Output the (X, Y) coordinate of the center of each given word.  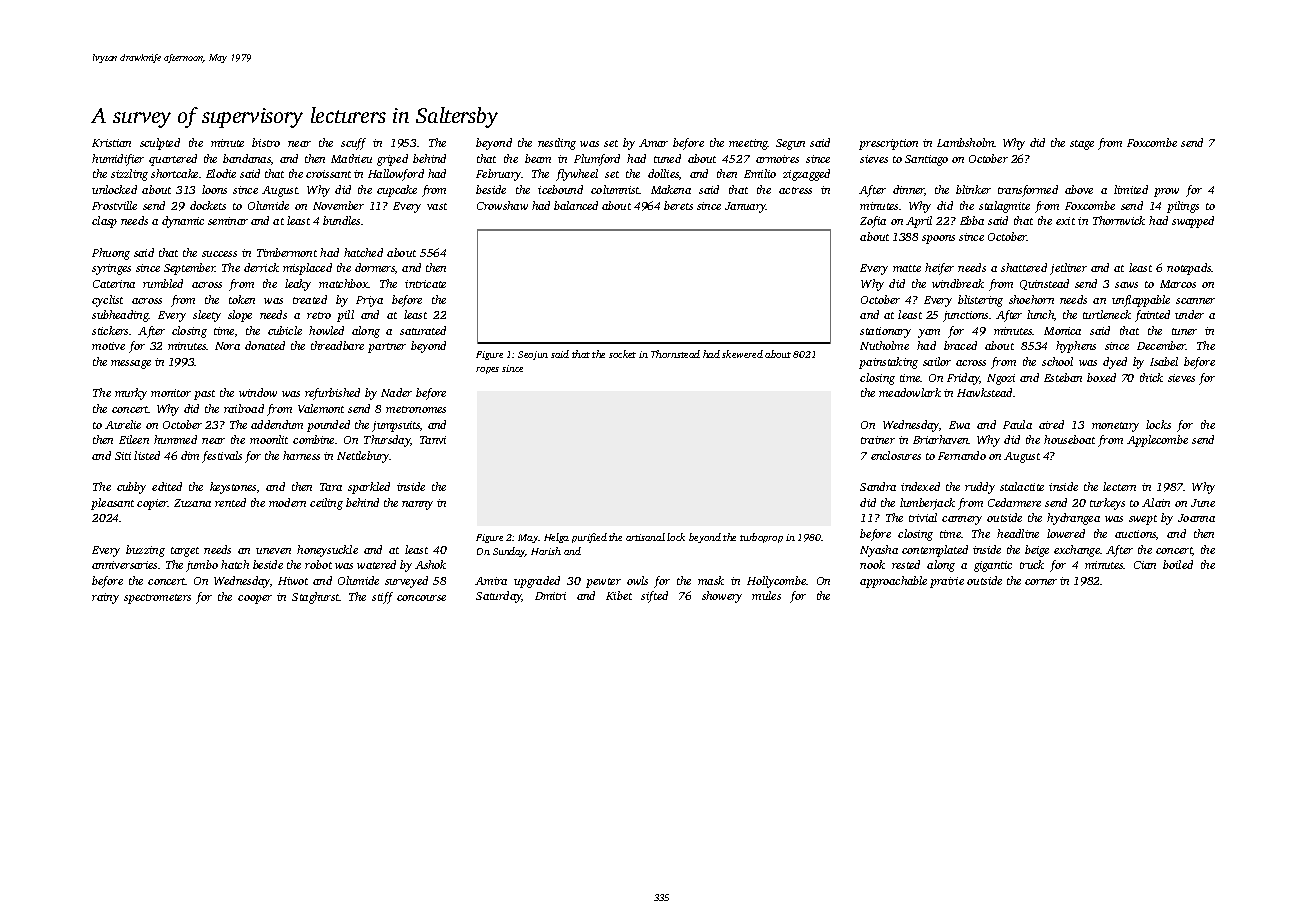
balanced (576, 205)
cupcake (397, 191)
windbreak (958, 283)
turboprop (761, 538)
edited (167, 486)
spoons (938, 239)
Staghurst (316, 598)
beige (1037, 551)
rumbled (163, 283)
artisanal (645, 537)
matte (907, 268)
